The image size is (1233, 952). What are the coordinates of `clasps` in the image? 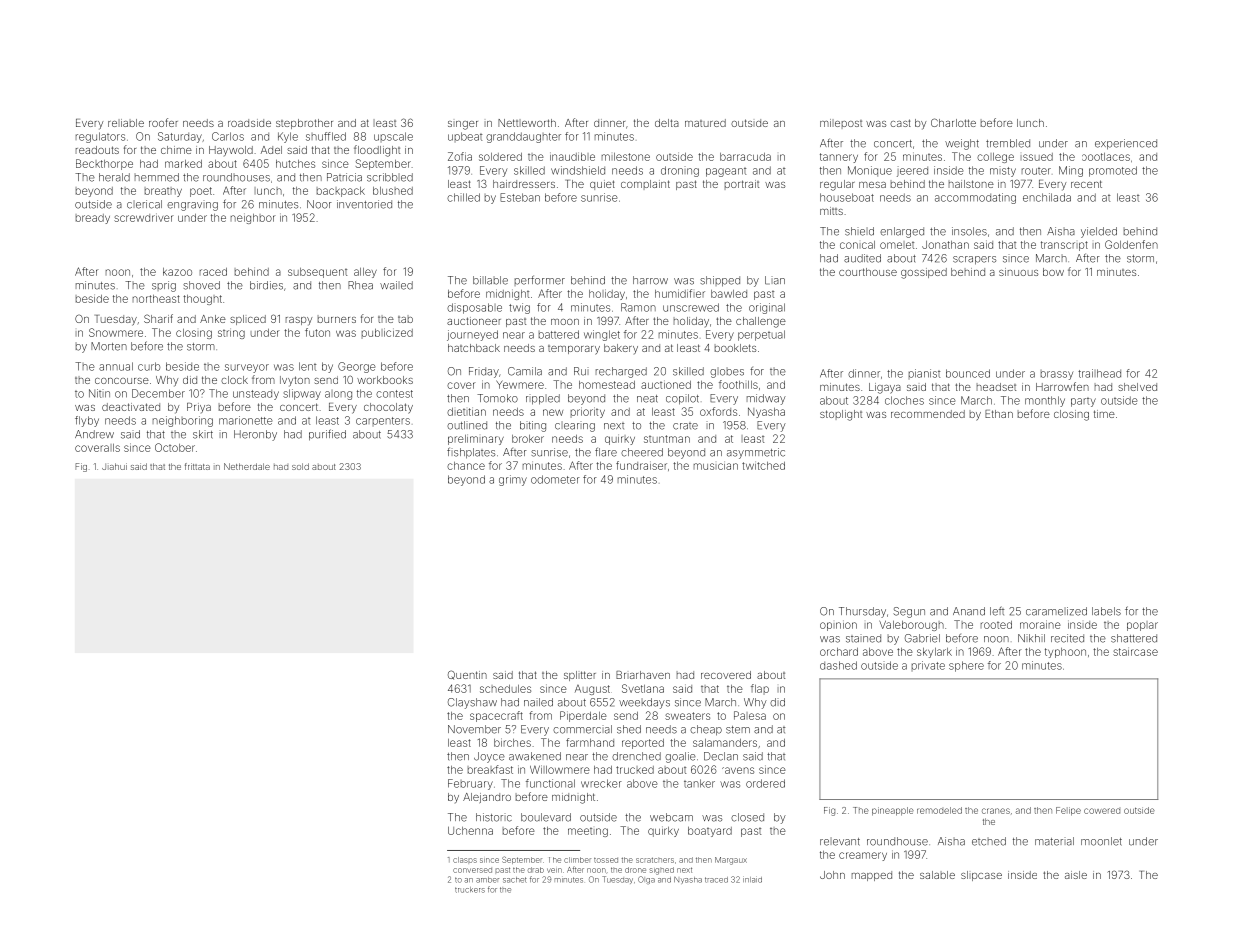 It's located at (465, 860).
